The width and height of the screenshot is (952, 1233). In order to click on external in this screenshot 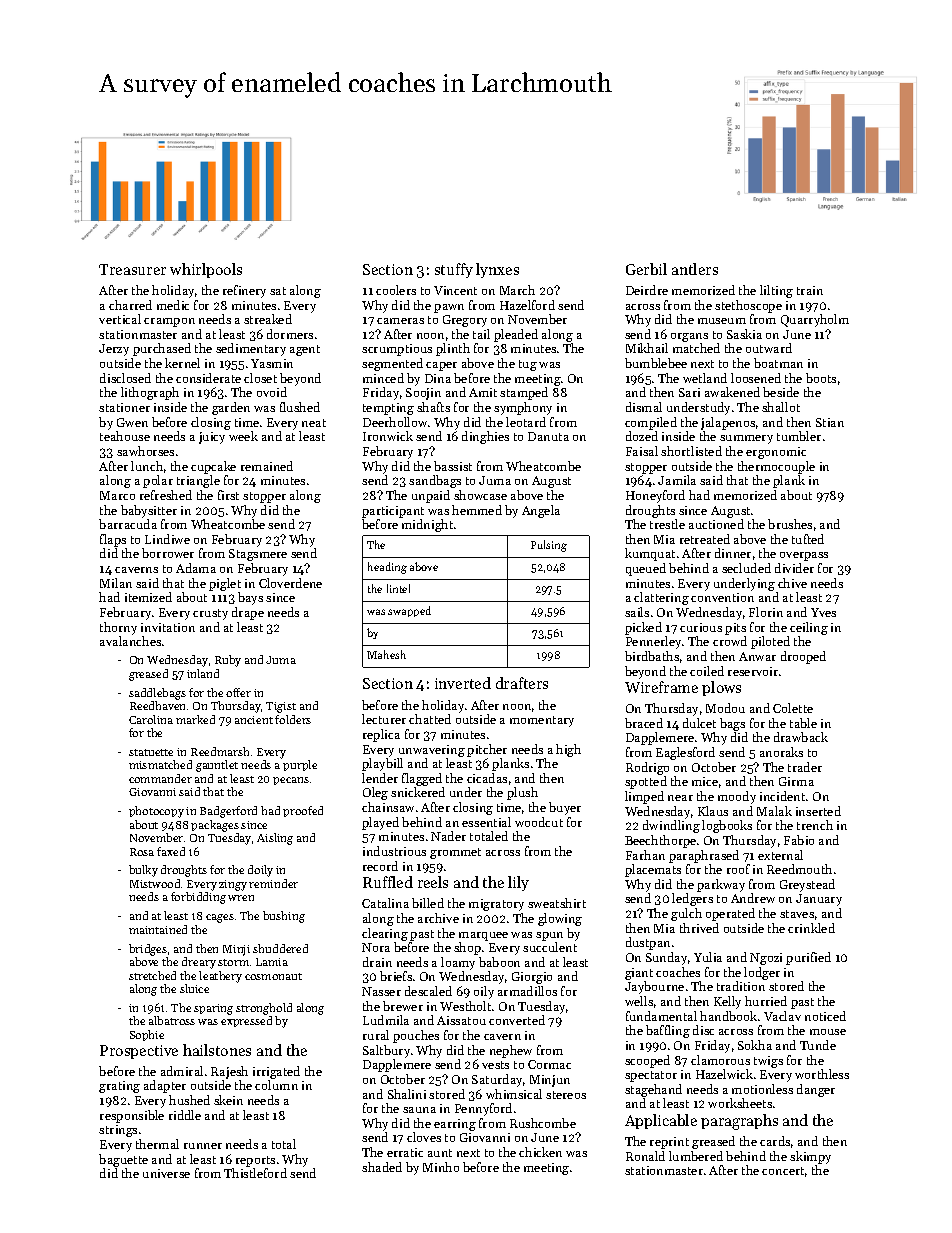, I will do `click(780, 855)`.
